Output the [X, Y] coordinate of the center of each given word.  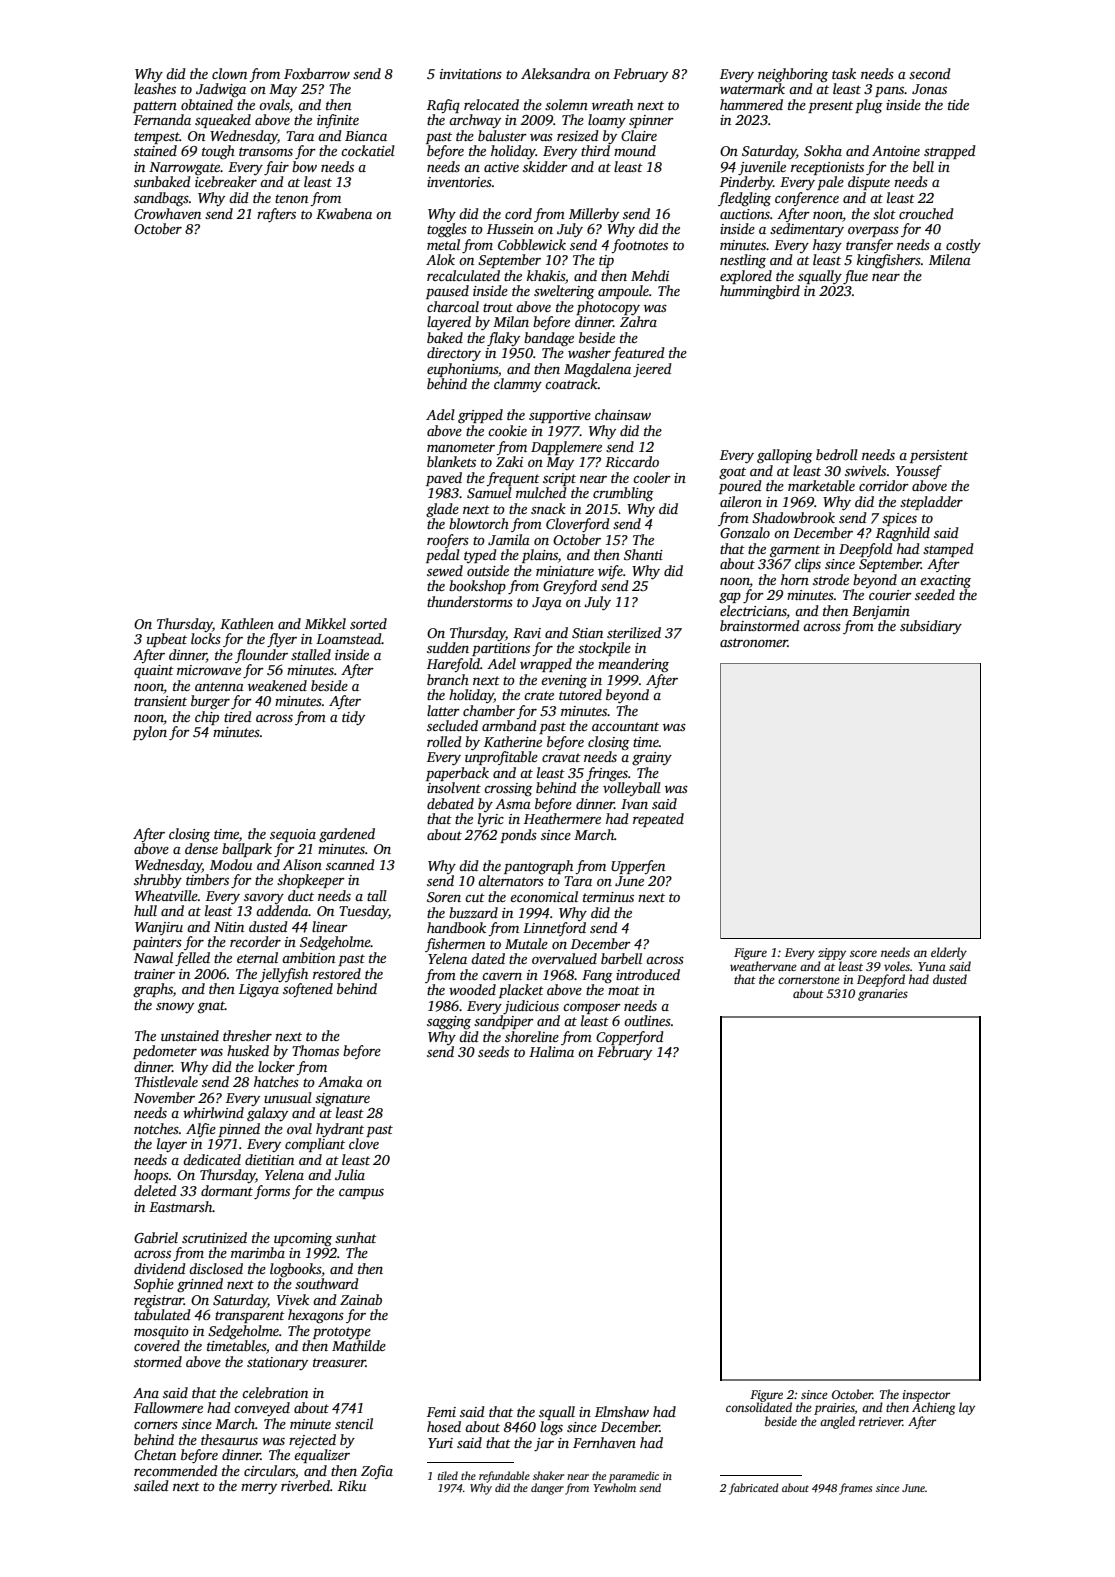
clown [229, 73]
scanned [350, 864]
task [844, 73]
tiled [448, 1475]
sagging [449, 1023]
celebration [275, 1392]
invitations [471, 74]
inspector [927, 1396]
